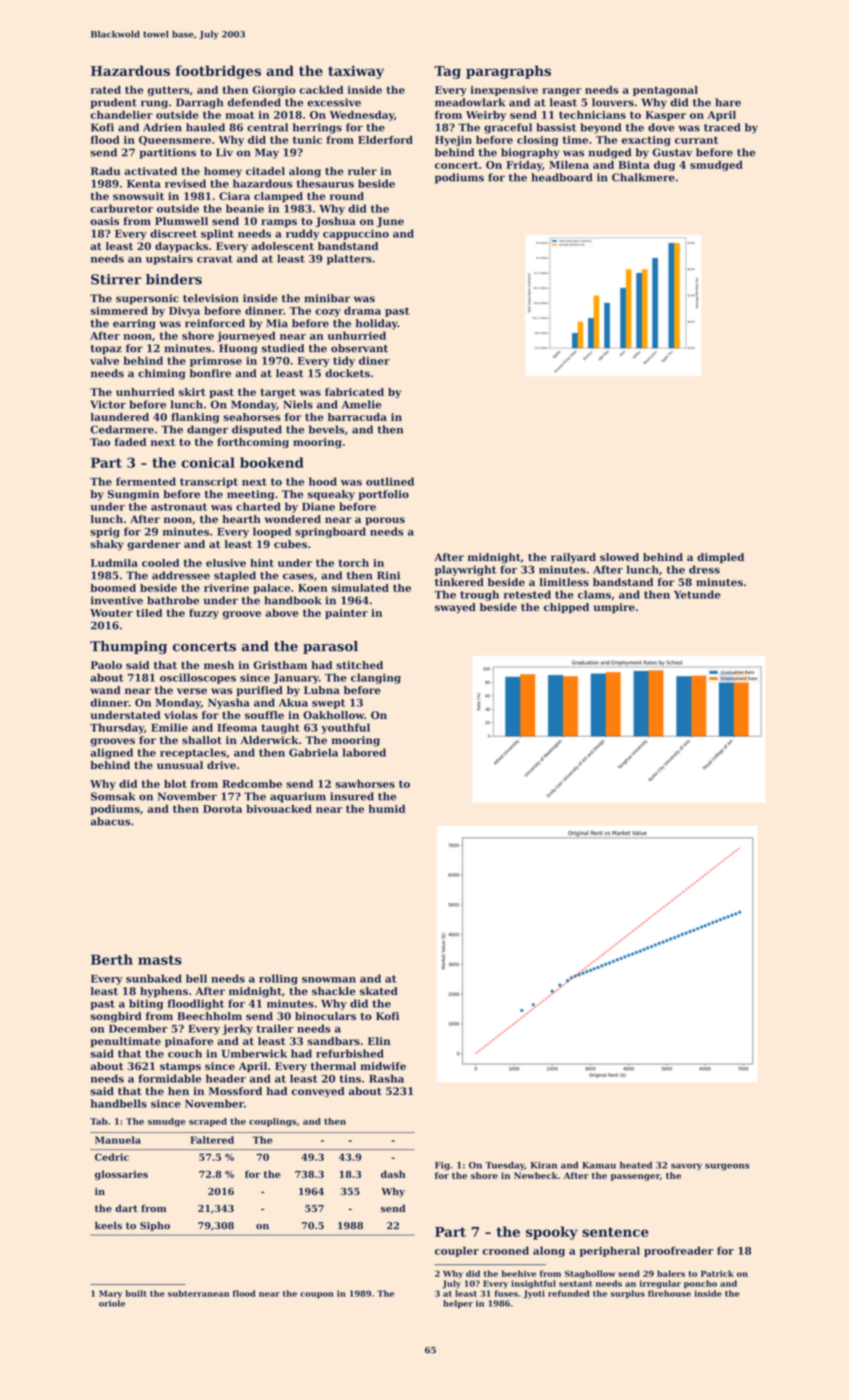 This page has width=849, height=1400. What do you see at coordinates (717, 1273) in the page?
I see `Patrick` at bounding box center [717, 1273].
